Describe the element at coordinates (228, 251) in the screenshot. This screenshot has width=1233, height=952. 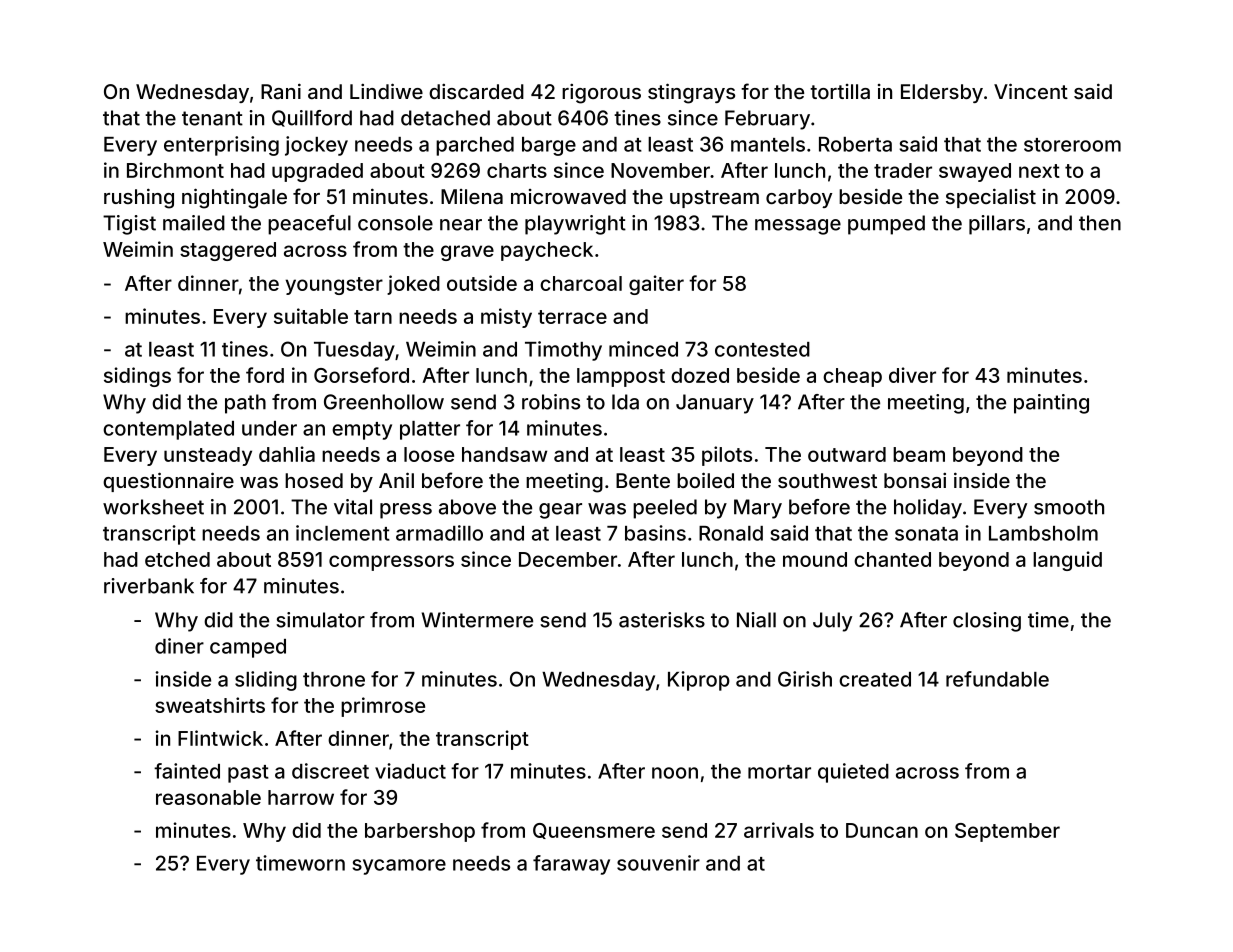
I see `staggered` at that location.
